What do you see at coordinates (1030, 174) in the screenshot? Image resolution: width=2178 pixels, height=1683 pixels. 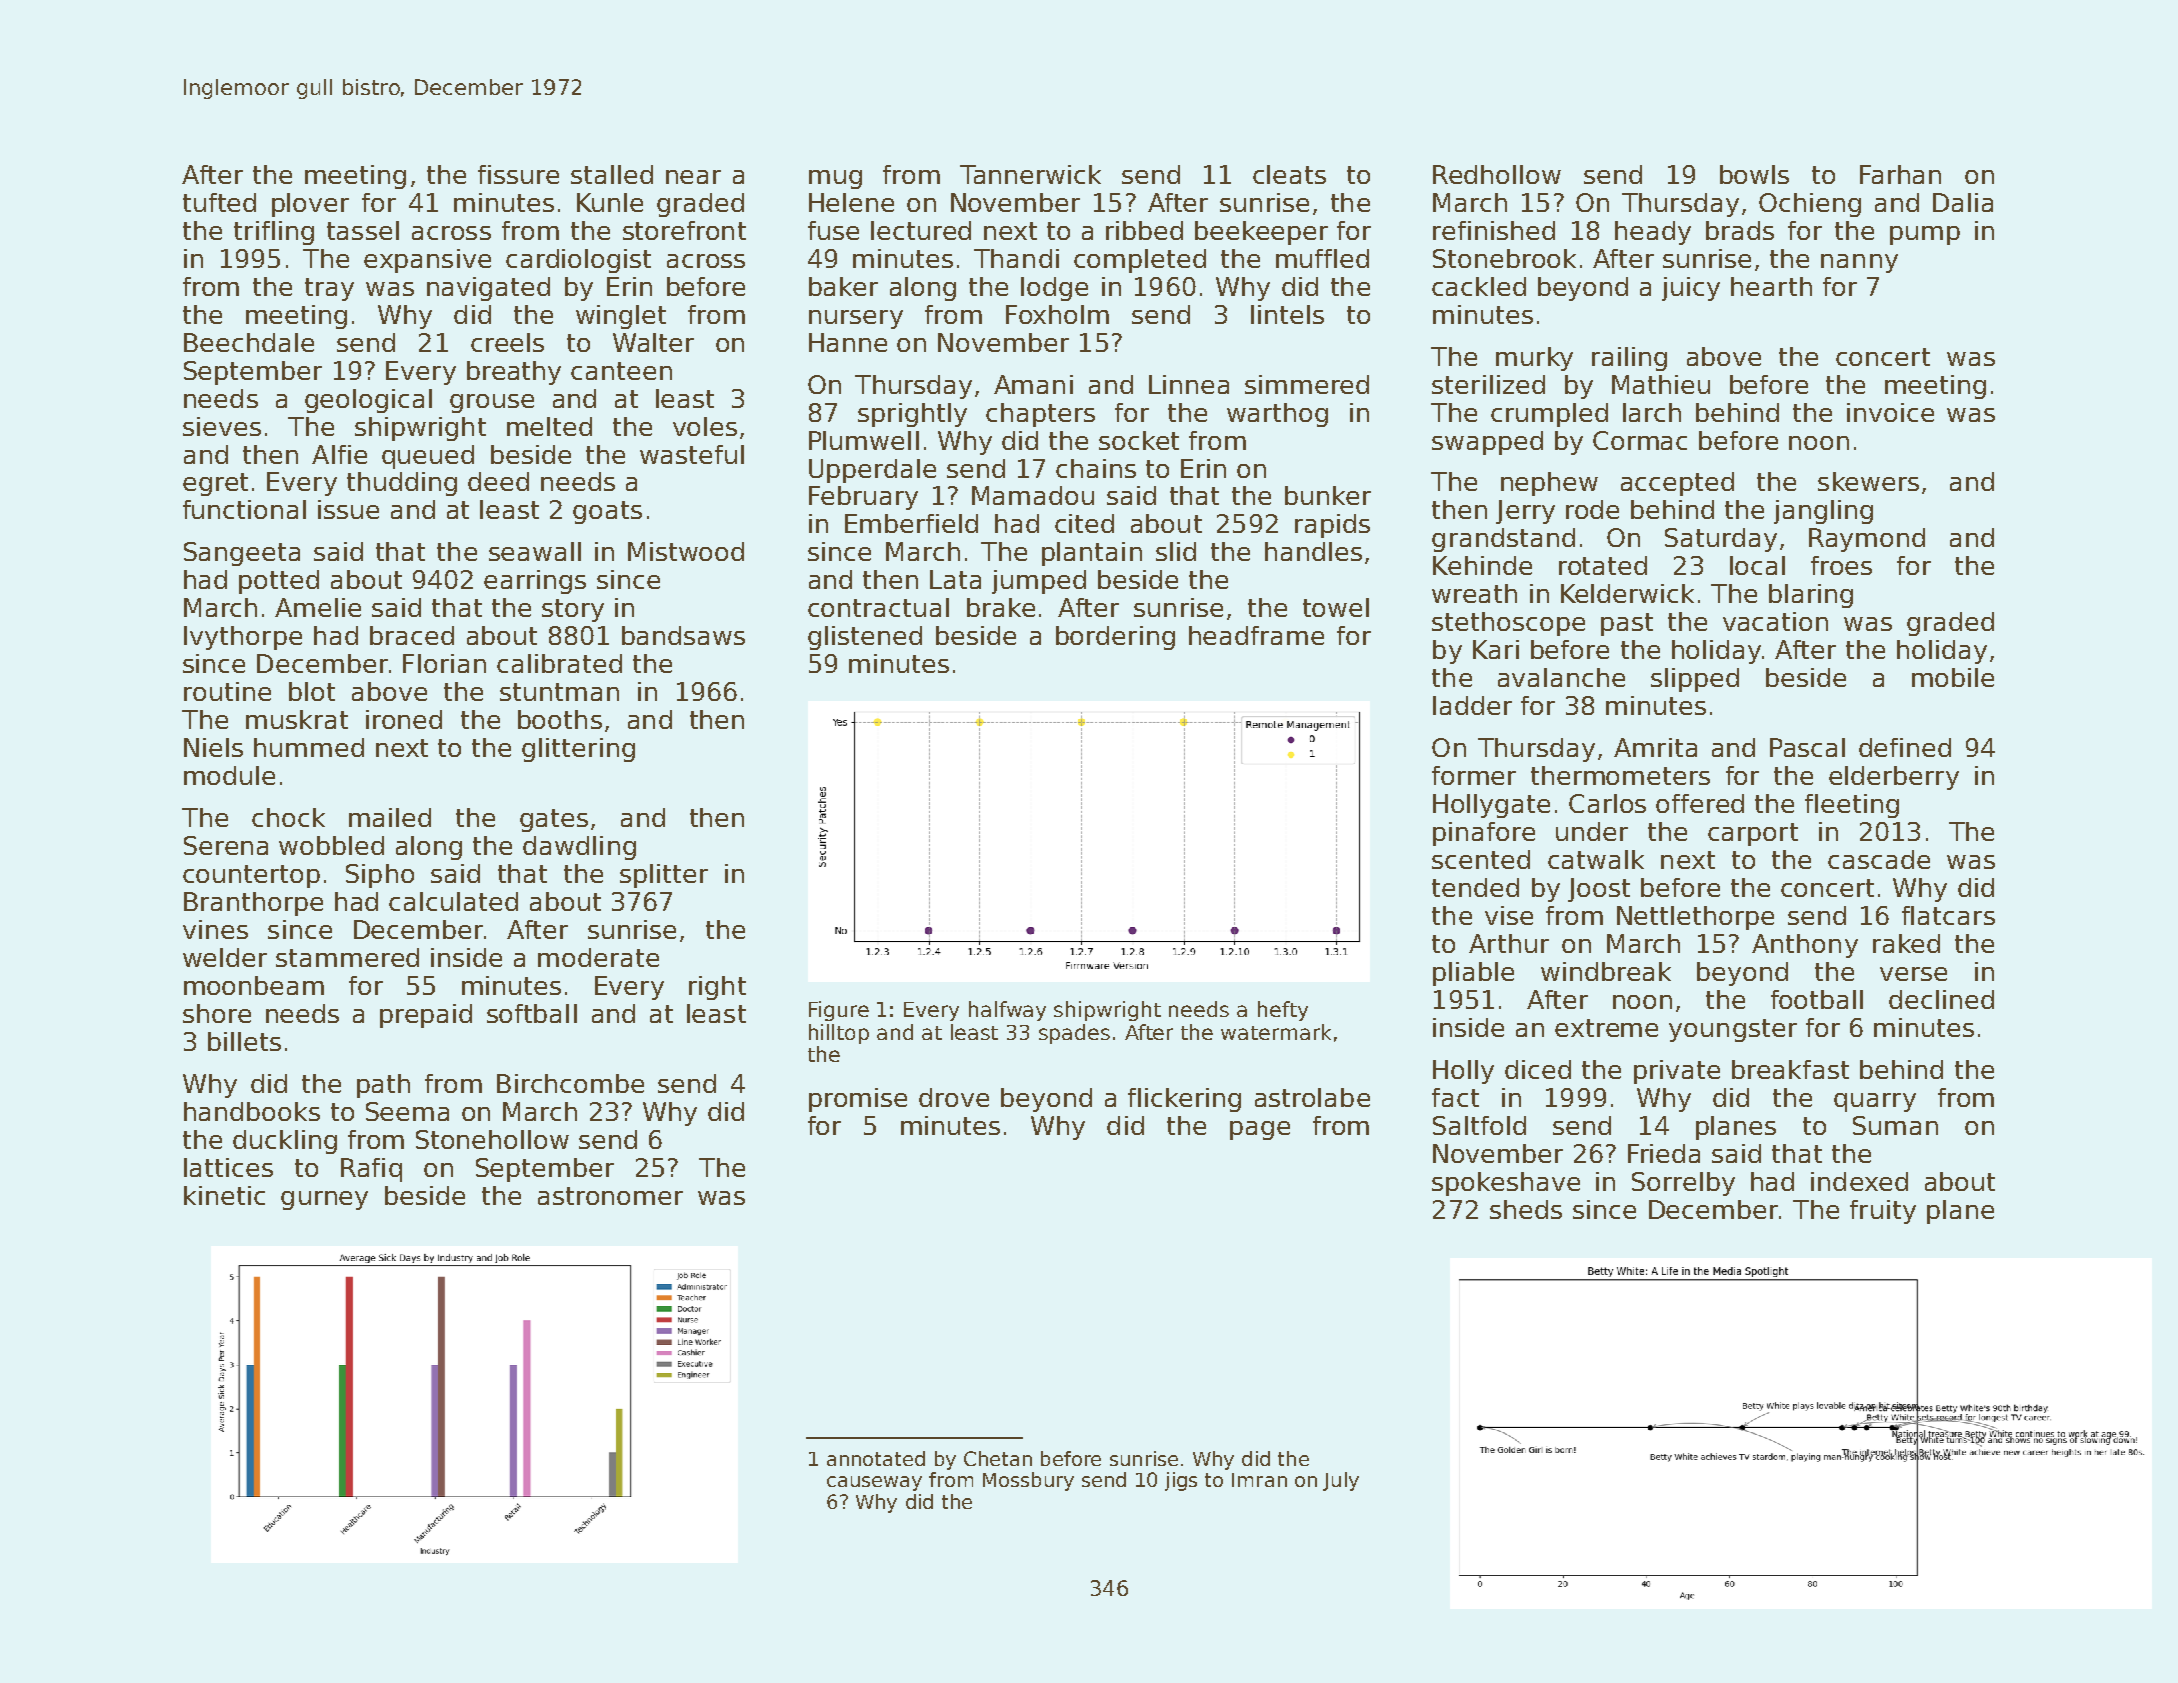 I see `Tannerwick` at bounding box center [1030, 174].
